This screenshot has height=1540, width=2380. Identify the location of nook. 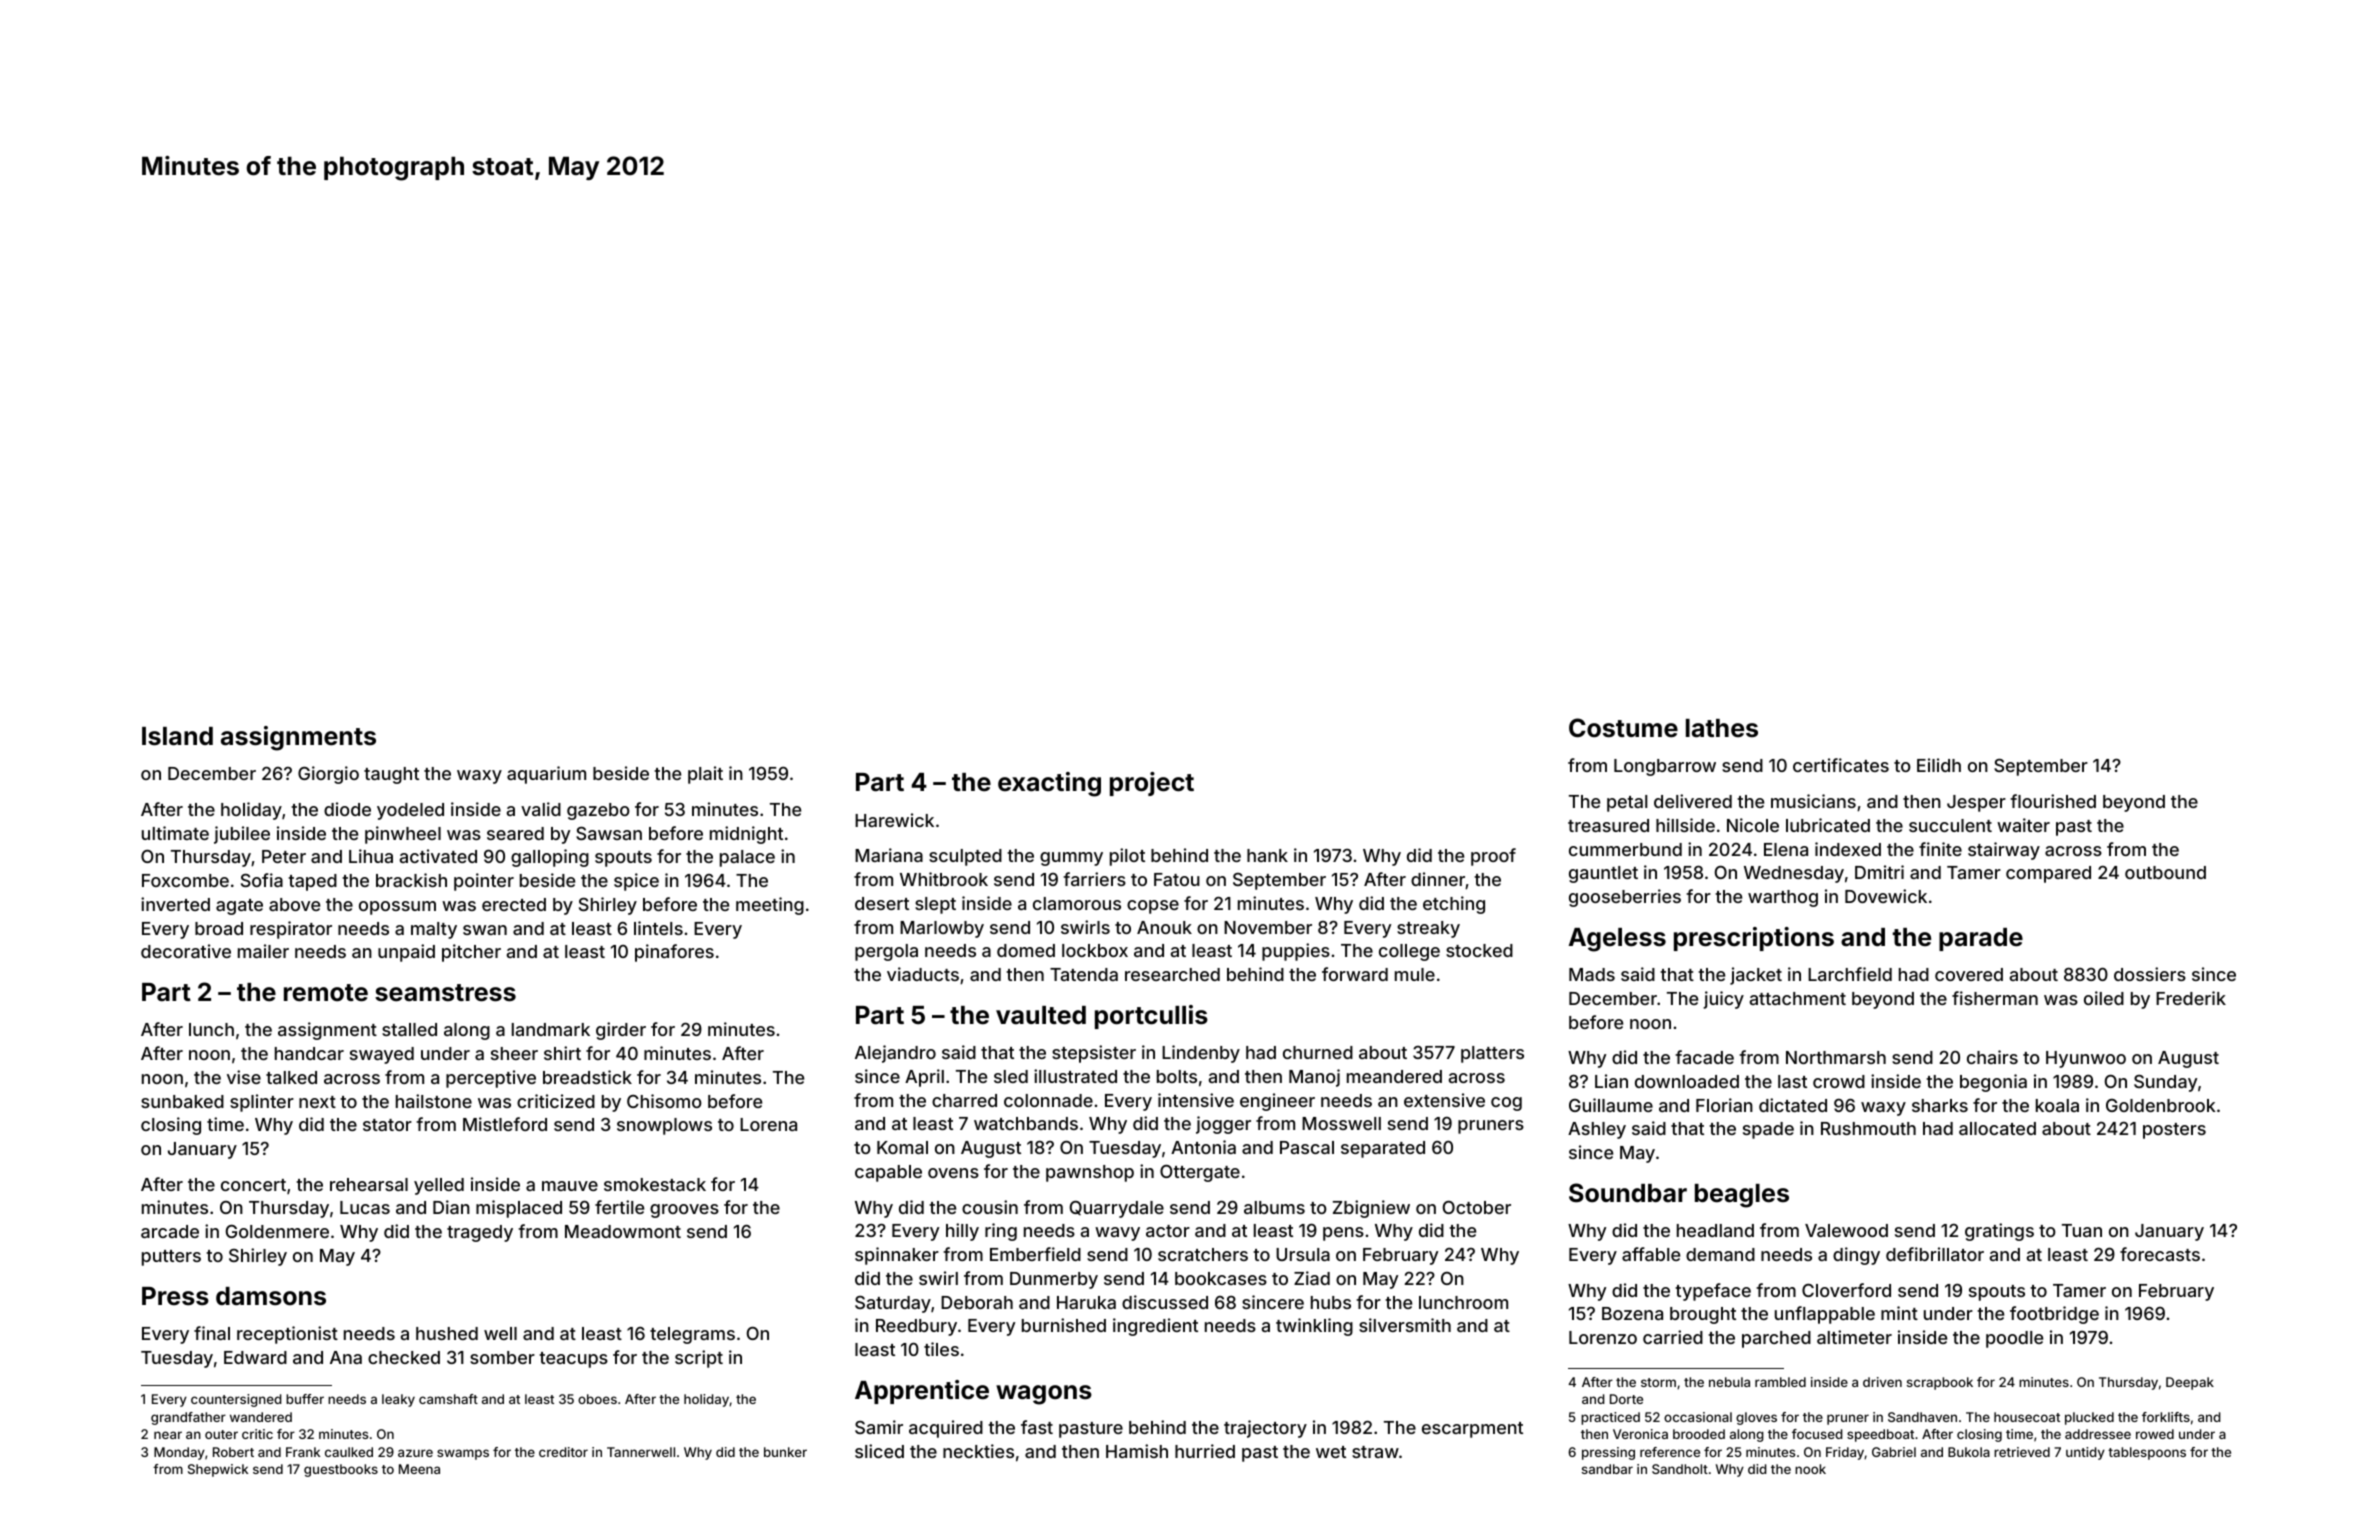
(1810, 1469).
